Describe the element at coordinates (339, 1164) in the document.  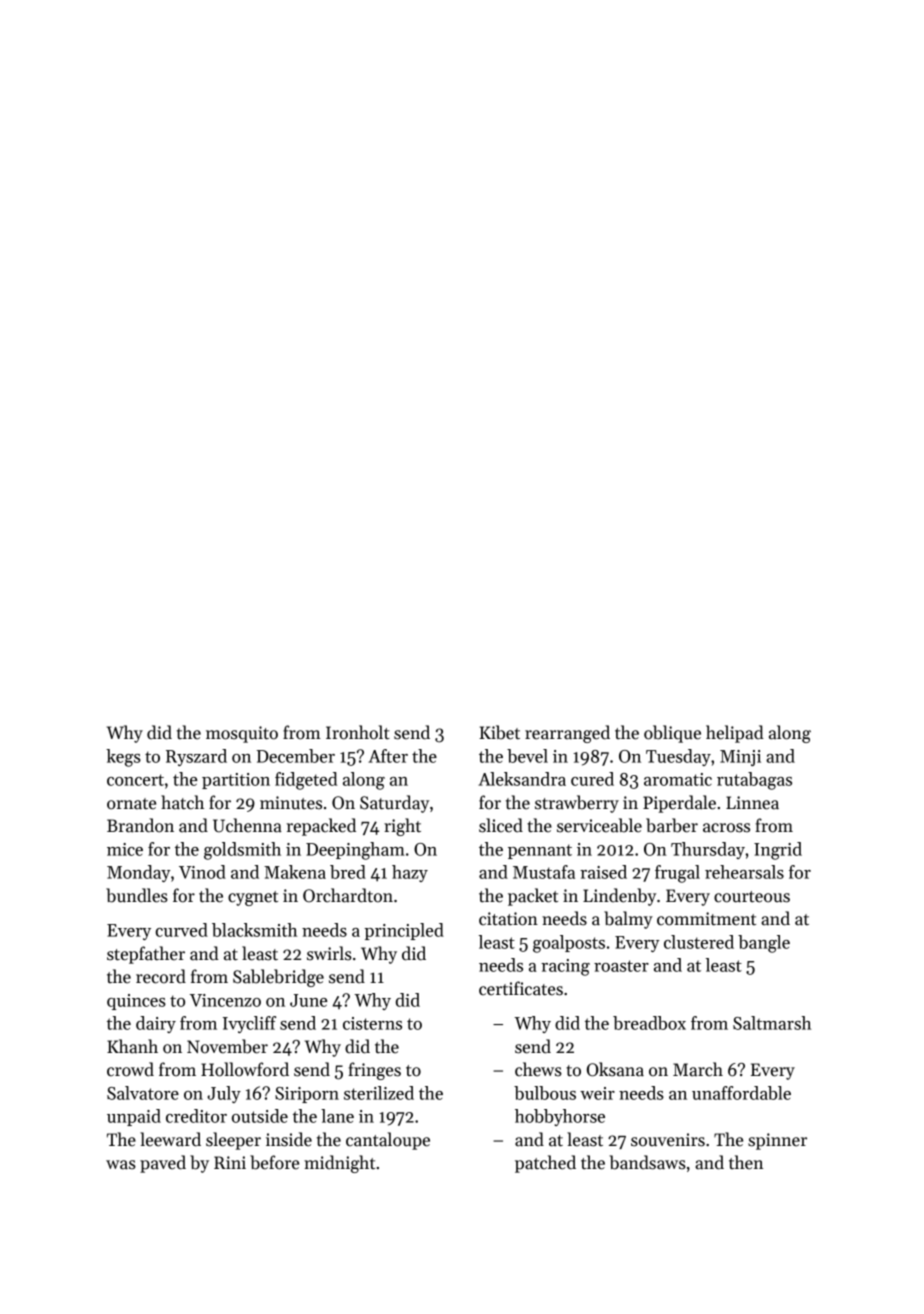
I see `midnight` at that location.
